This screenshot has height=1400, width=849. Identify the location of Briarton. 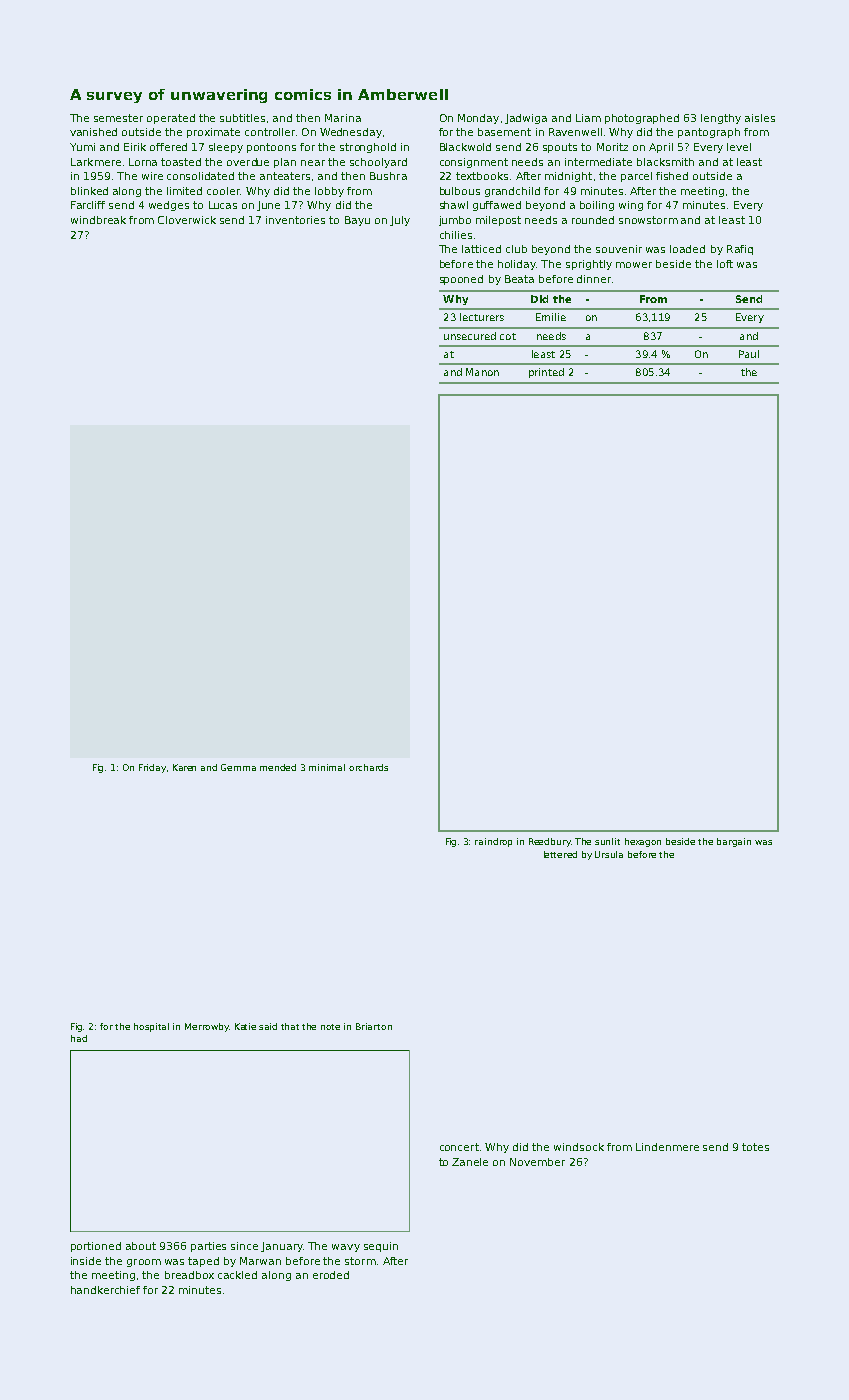
(374, 1026).
